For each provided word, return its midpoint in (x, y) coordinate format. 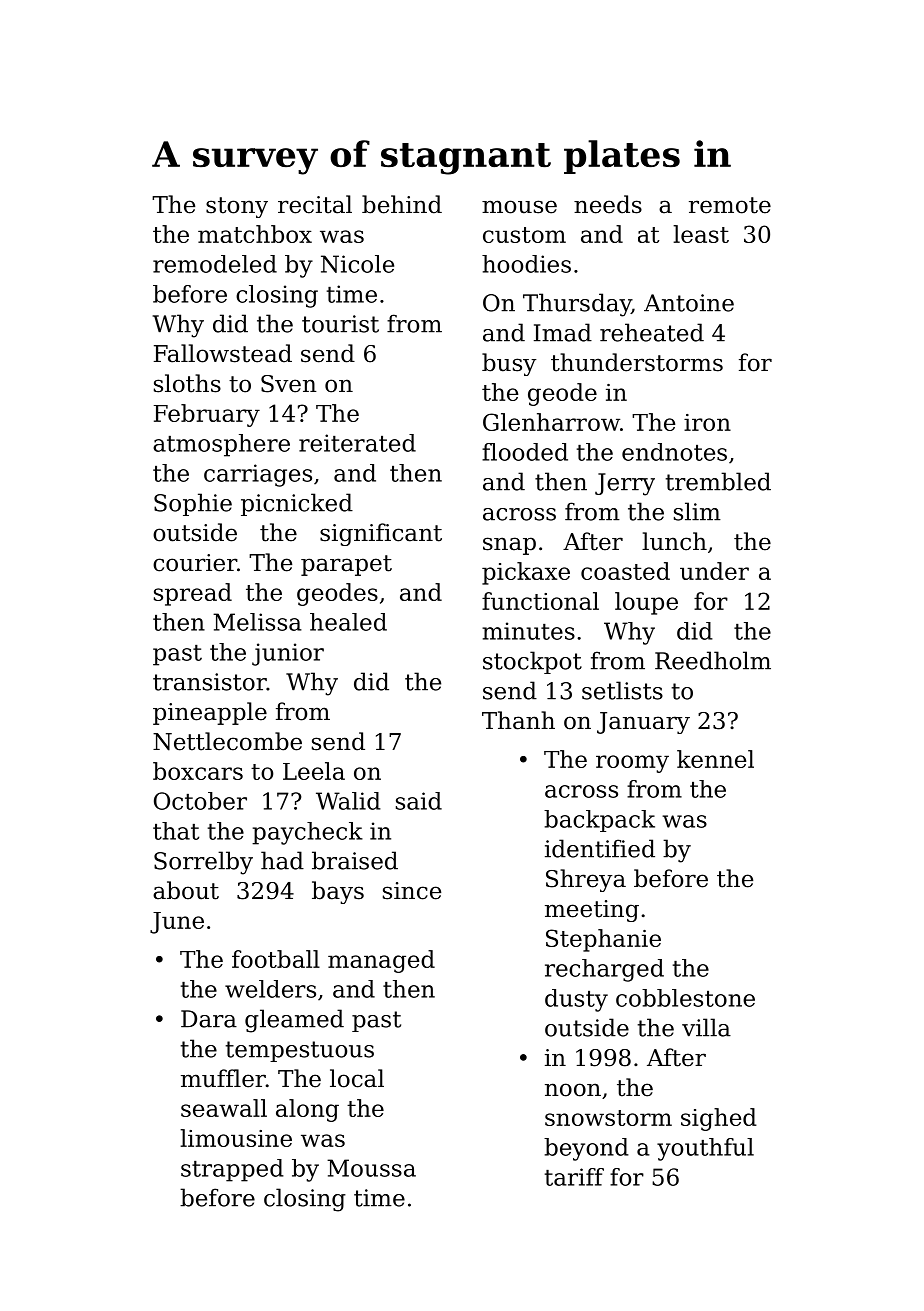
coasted (625, 571)
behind (402, 204)
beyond (586, 1149)
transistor (210, 682)
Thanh (518, 720)
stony (237, 207)
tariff (574, 1177)
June (177, 923)
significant (381, 534)
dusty (576, 1000)
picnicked (297, 504)
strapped (232, 1170)
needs (608, 204)
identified (600, 848)
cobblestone (685, 998)
